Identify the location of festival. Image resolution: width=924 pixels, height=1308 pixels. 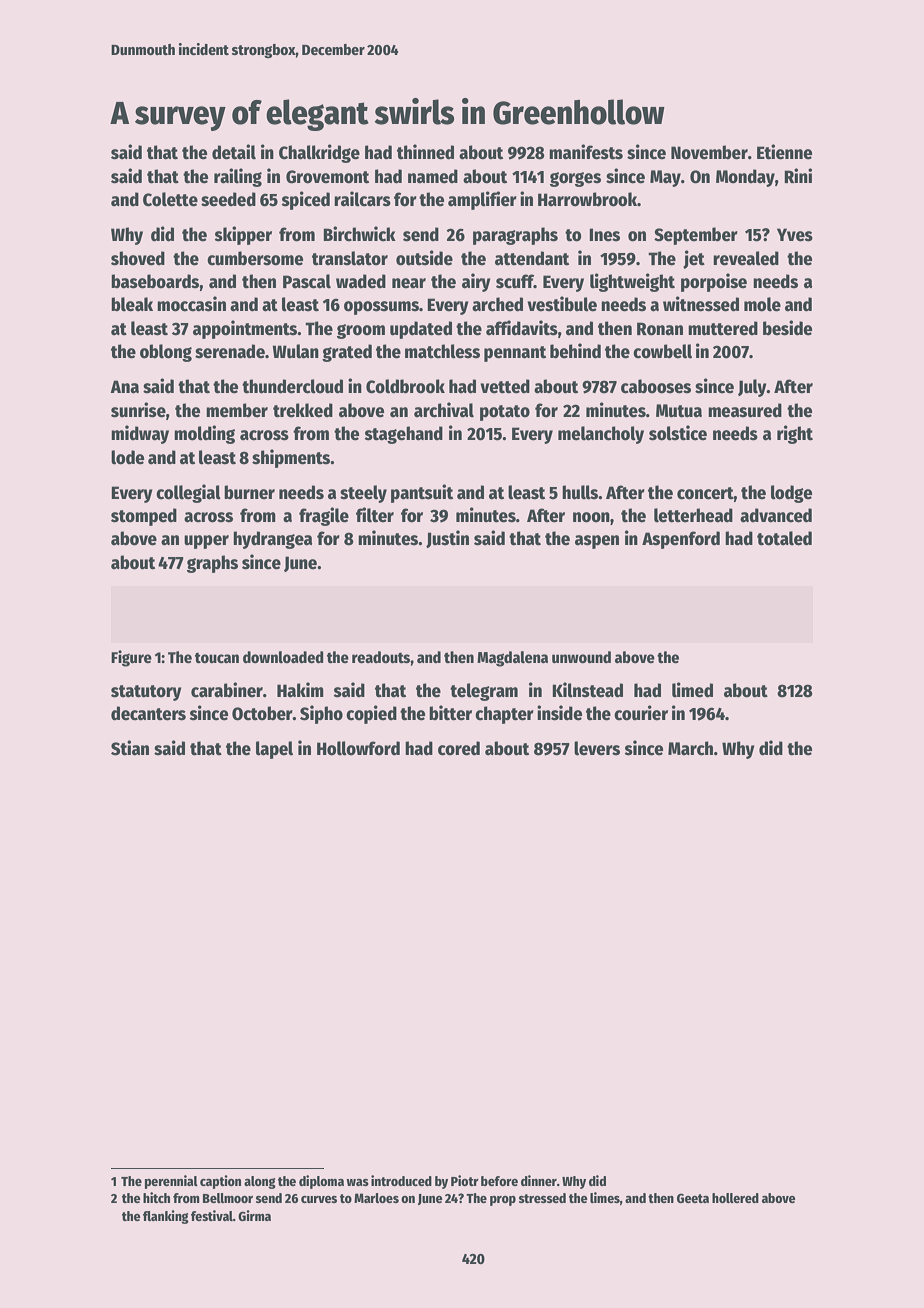
(212, 1215).
